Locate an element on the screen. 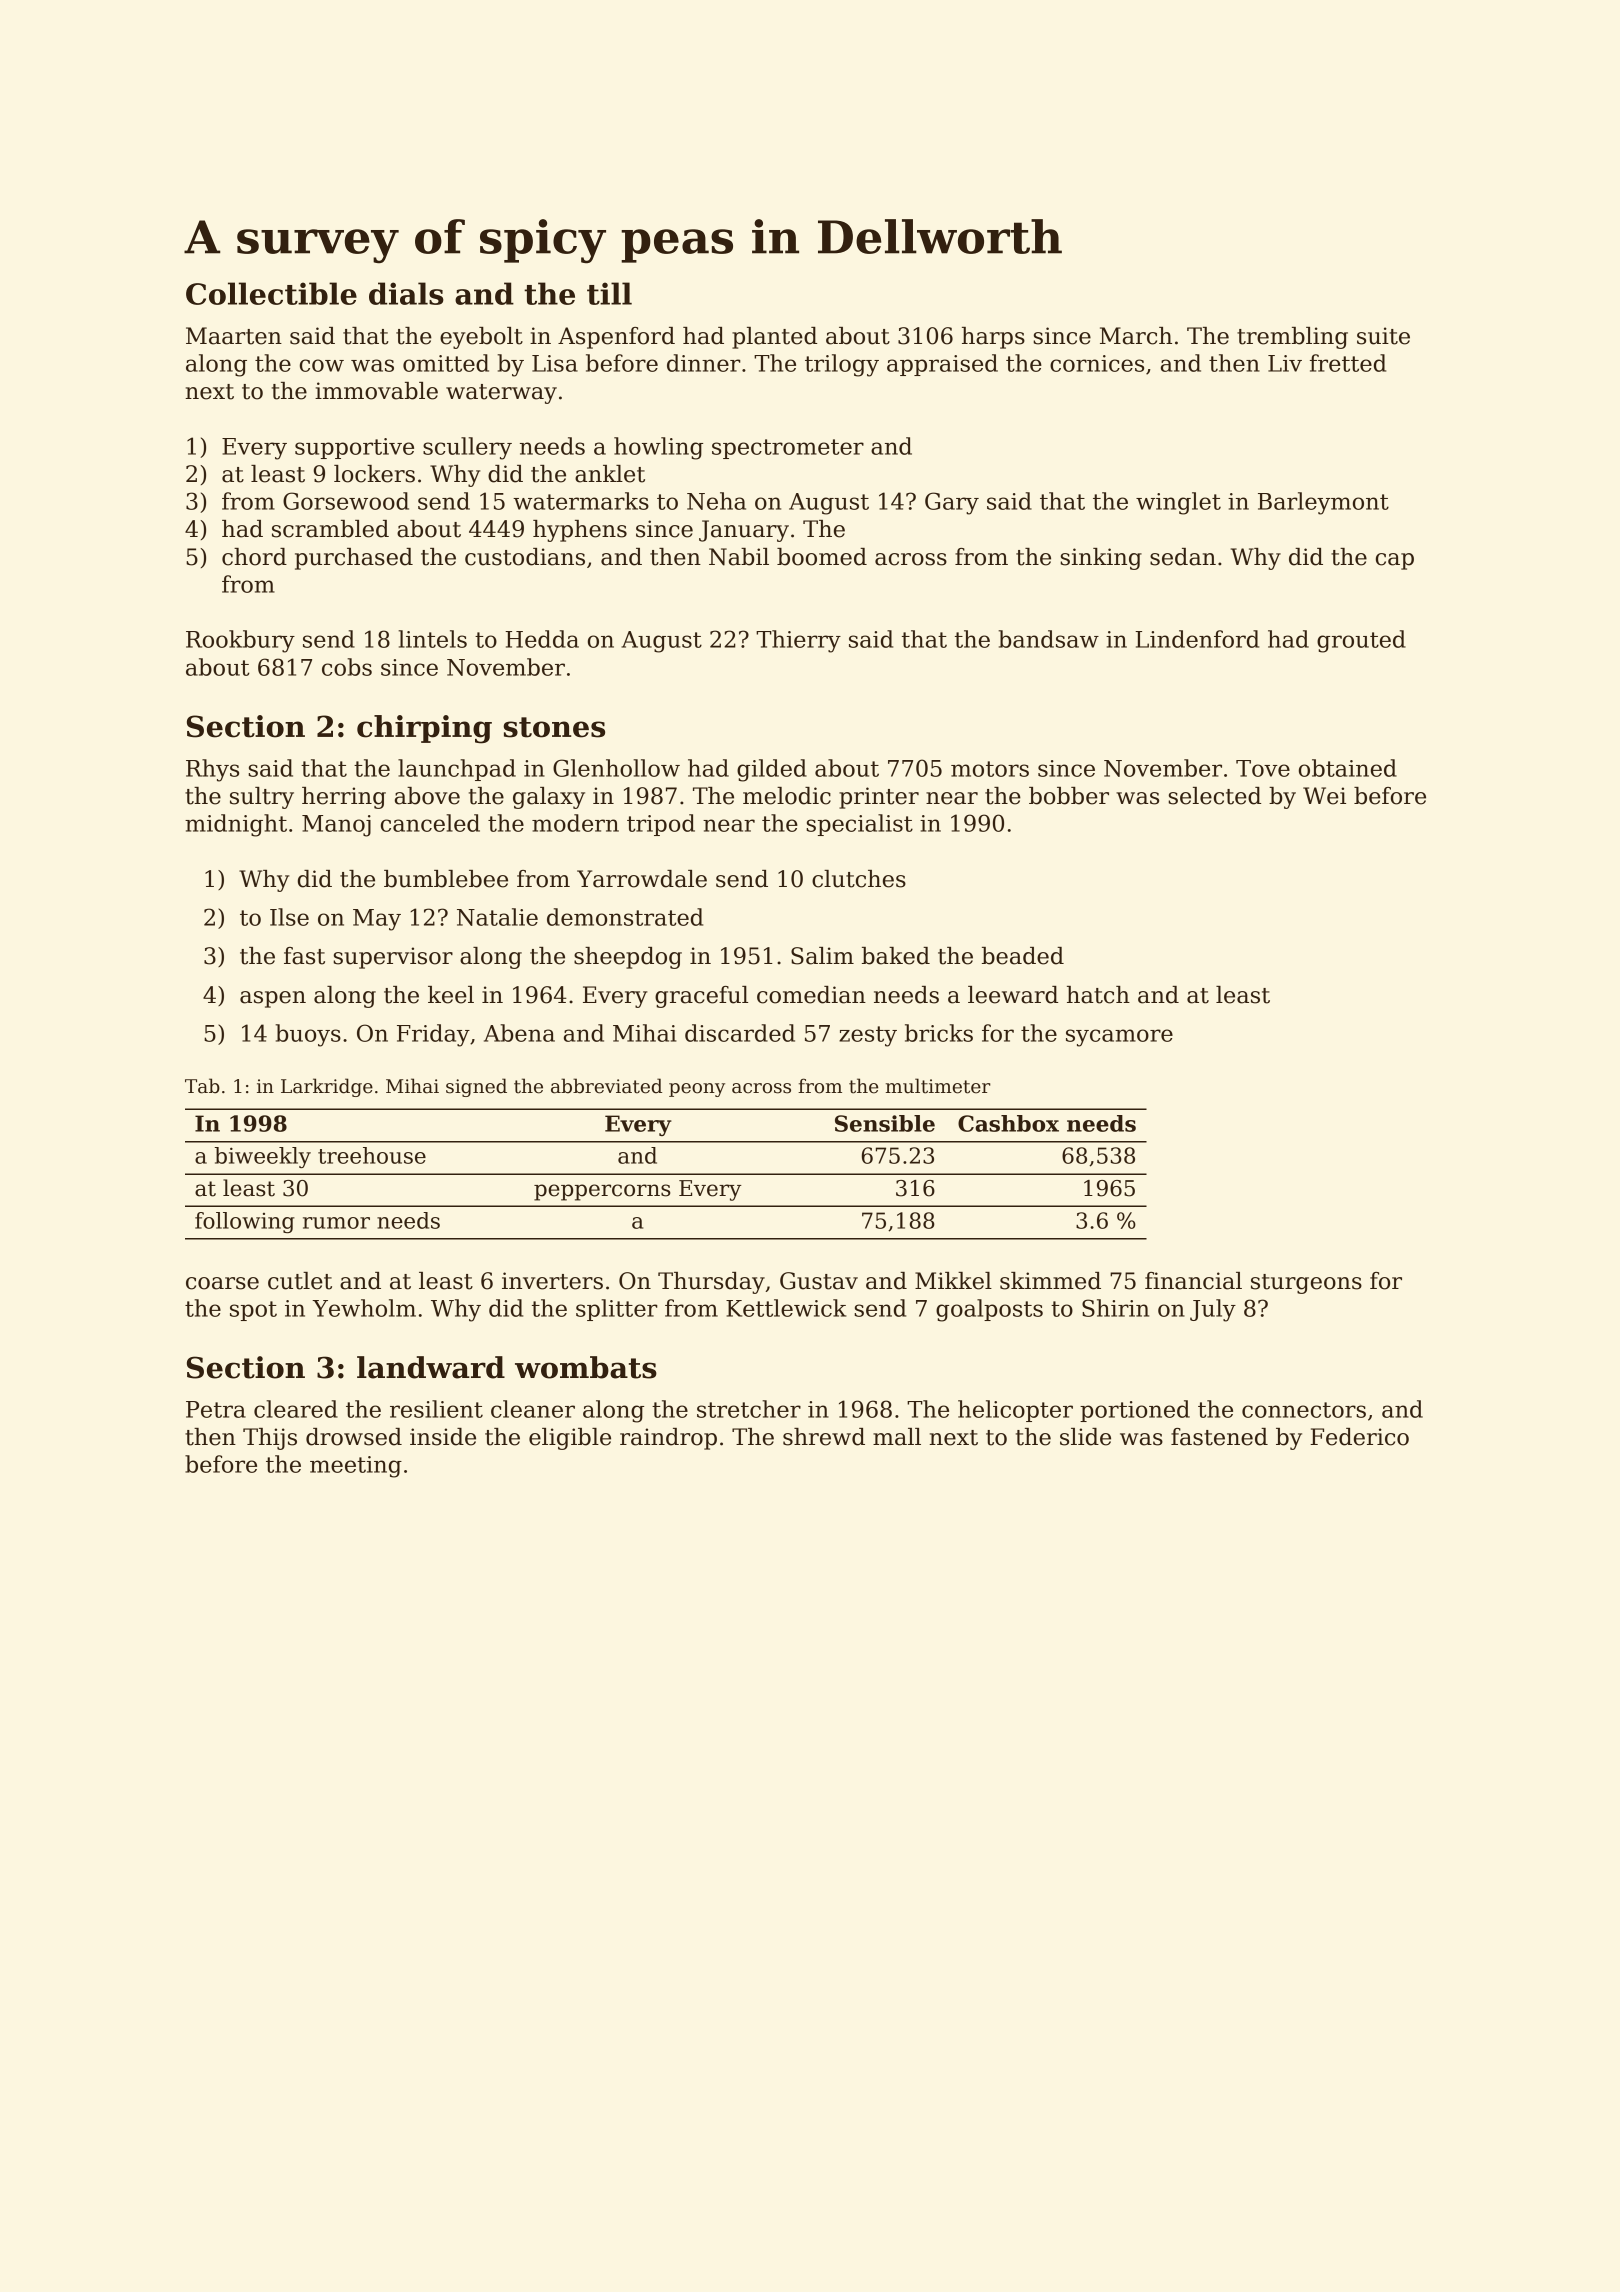 The height and width of the screenshot is (2292, 1620). discarded is located at coordinates (740, 1033).
